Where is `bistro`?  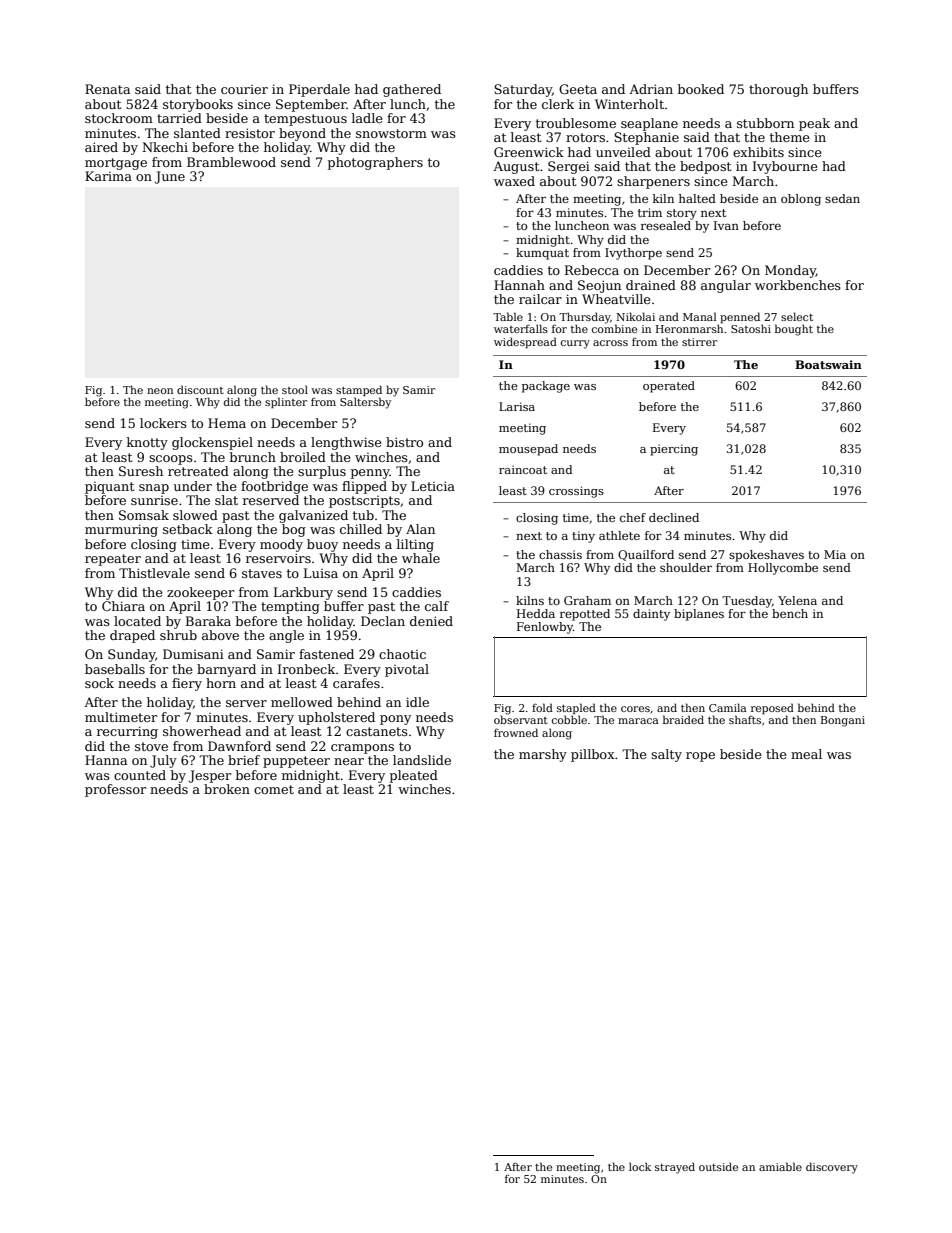 bistro is located at coordinates (404, 442).
